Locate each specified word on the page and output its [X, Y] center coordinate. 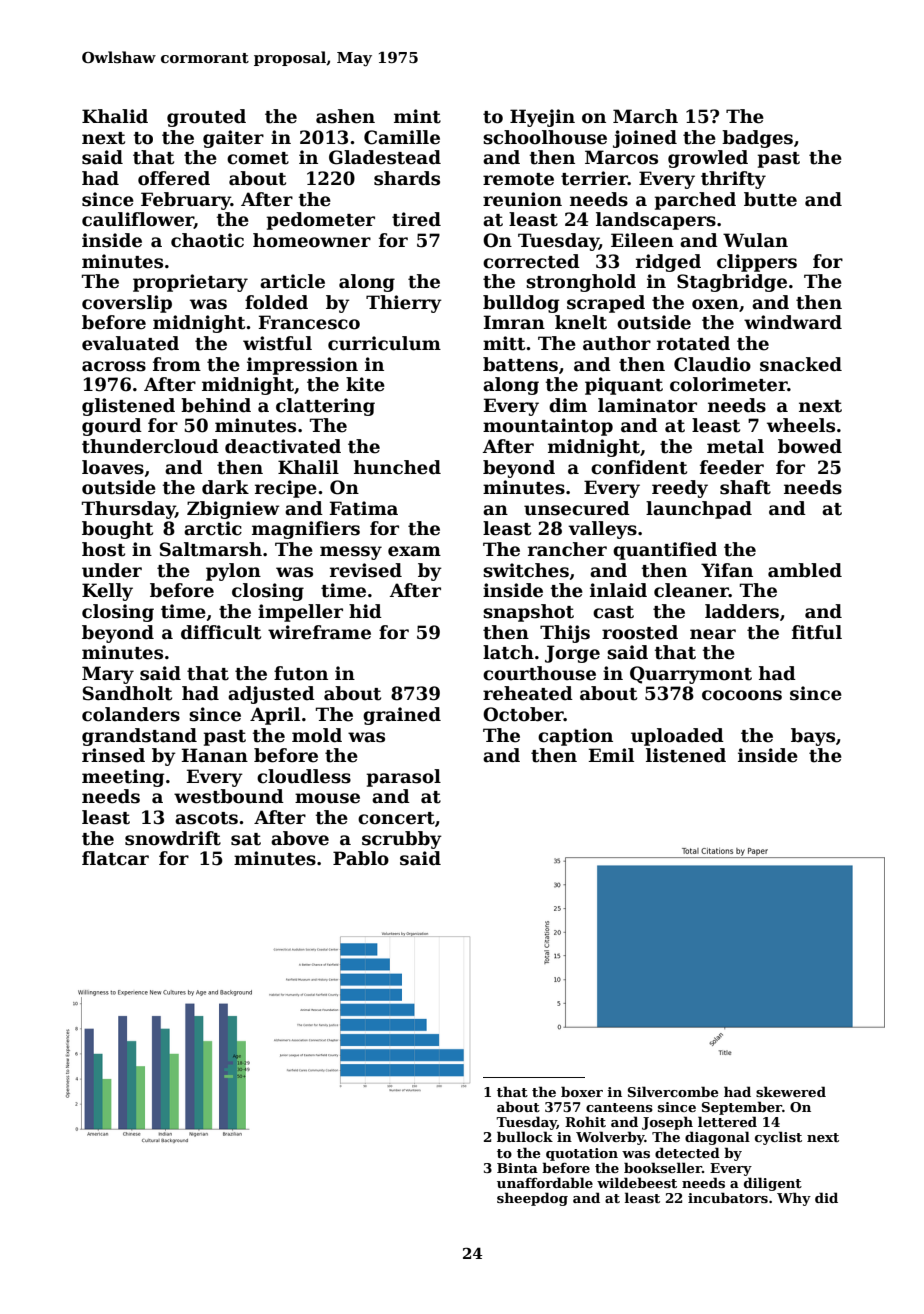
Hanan [214, 755]
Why [794, 1199]
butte [770, 199]
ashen [345, 116]
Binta [517, 1168]
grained [402, 716]
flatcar [115, 858]
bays [813, 737]
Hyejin [542, 118]
